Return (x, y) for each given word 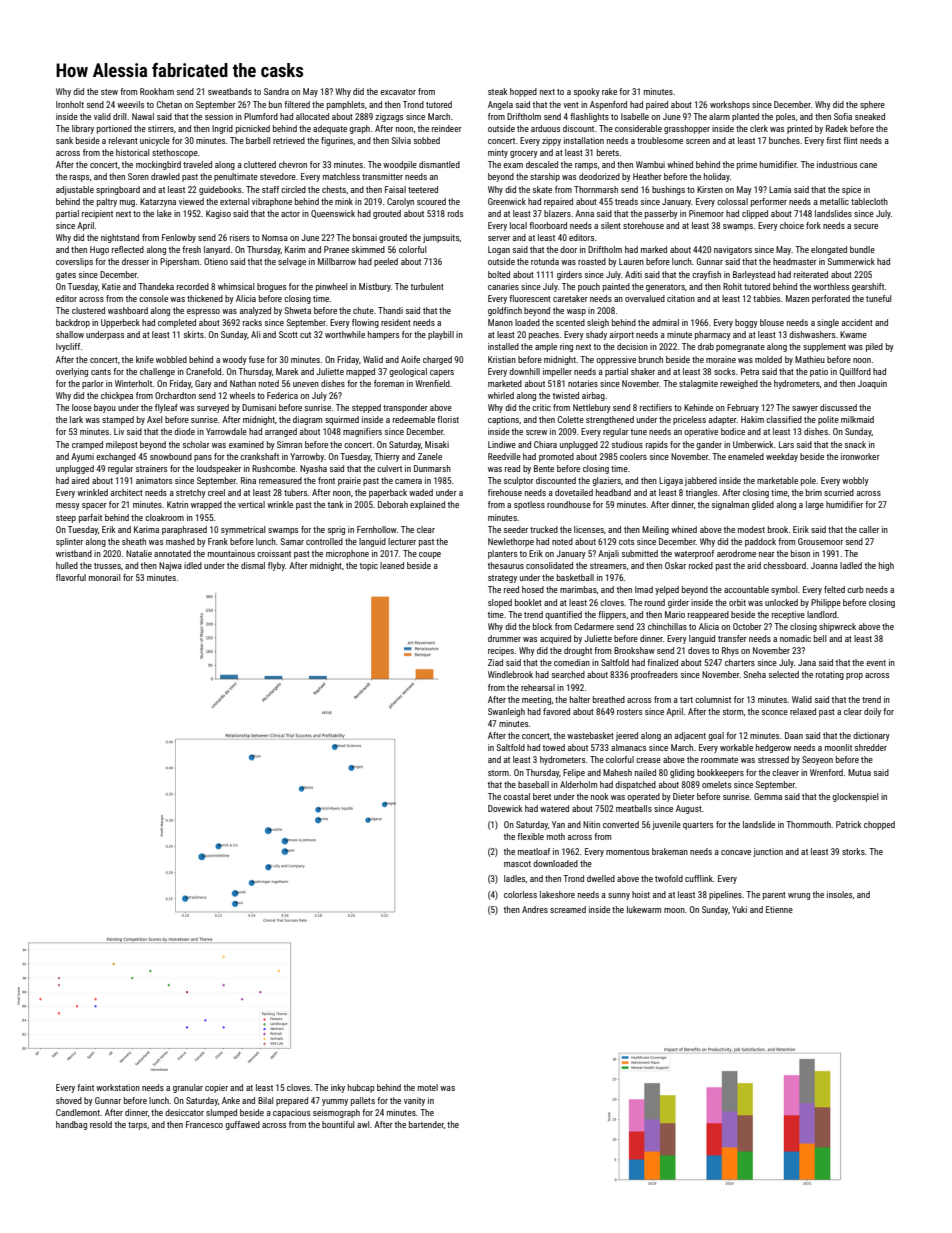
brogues (271, 287)
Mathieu (810, 359)
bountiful (338, 1124)
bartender (426, 1124)
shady (596, 335)
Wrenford (826, 772)
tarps (137, 1126)
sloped (500, 603)
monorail (104, 577)
